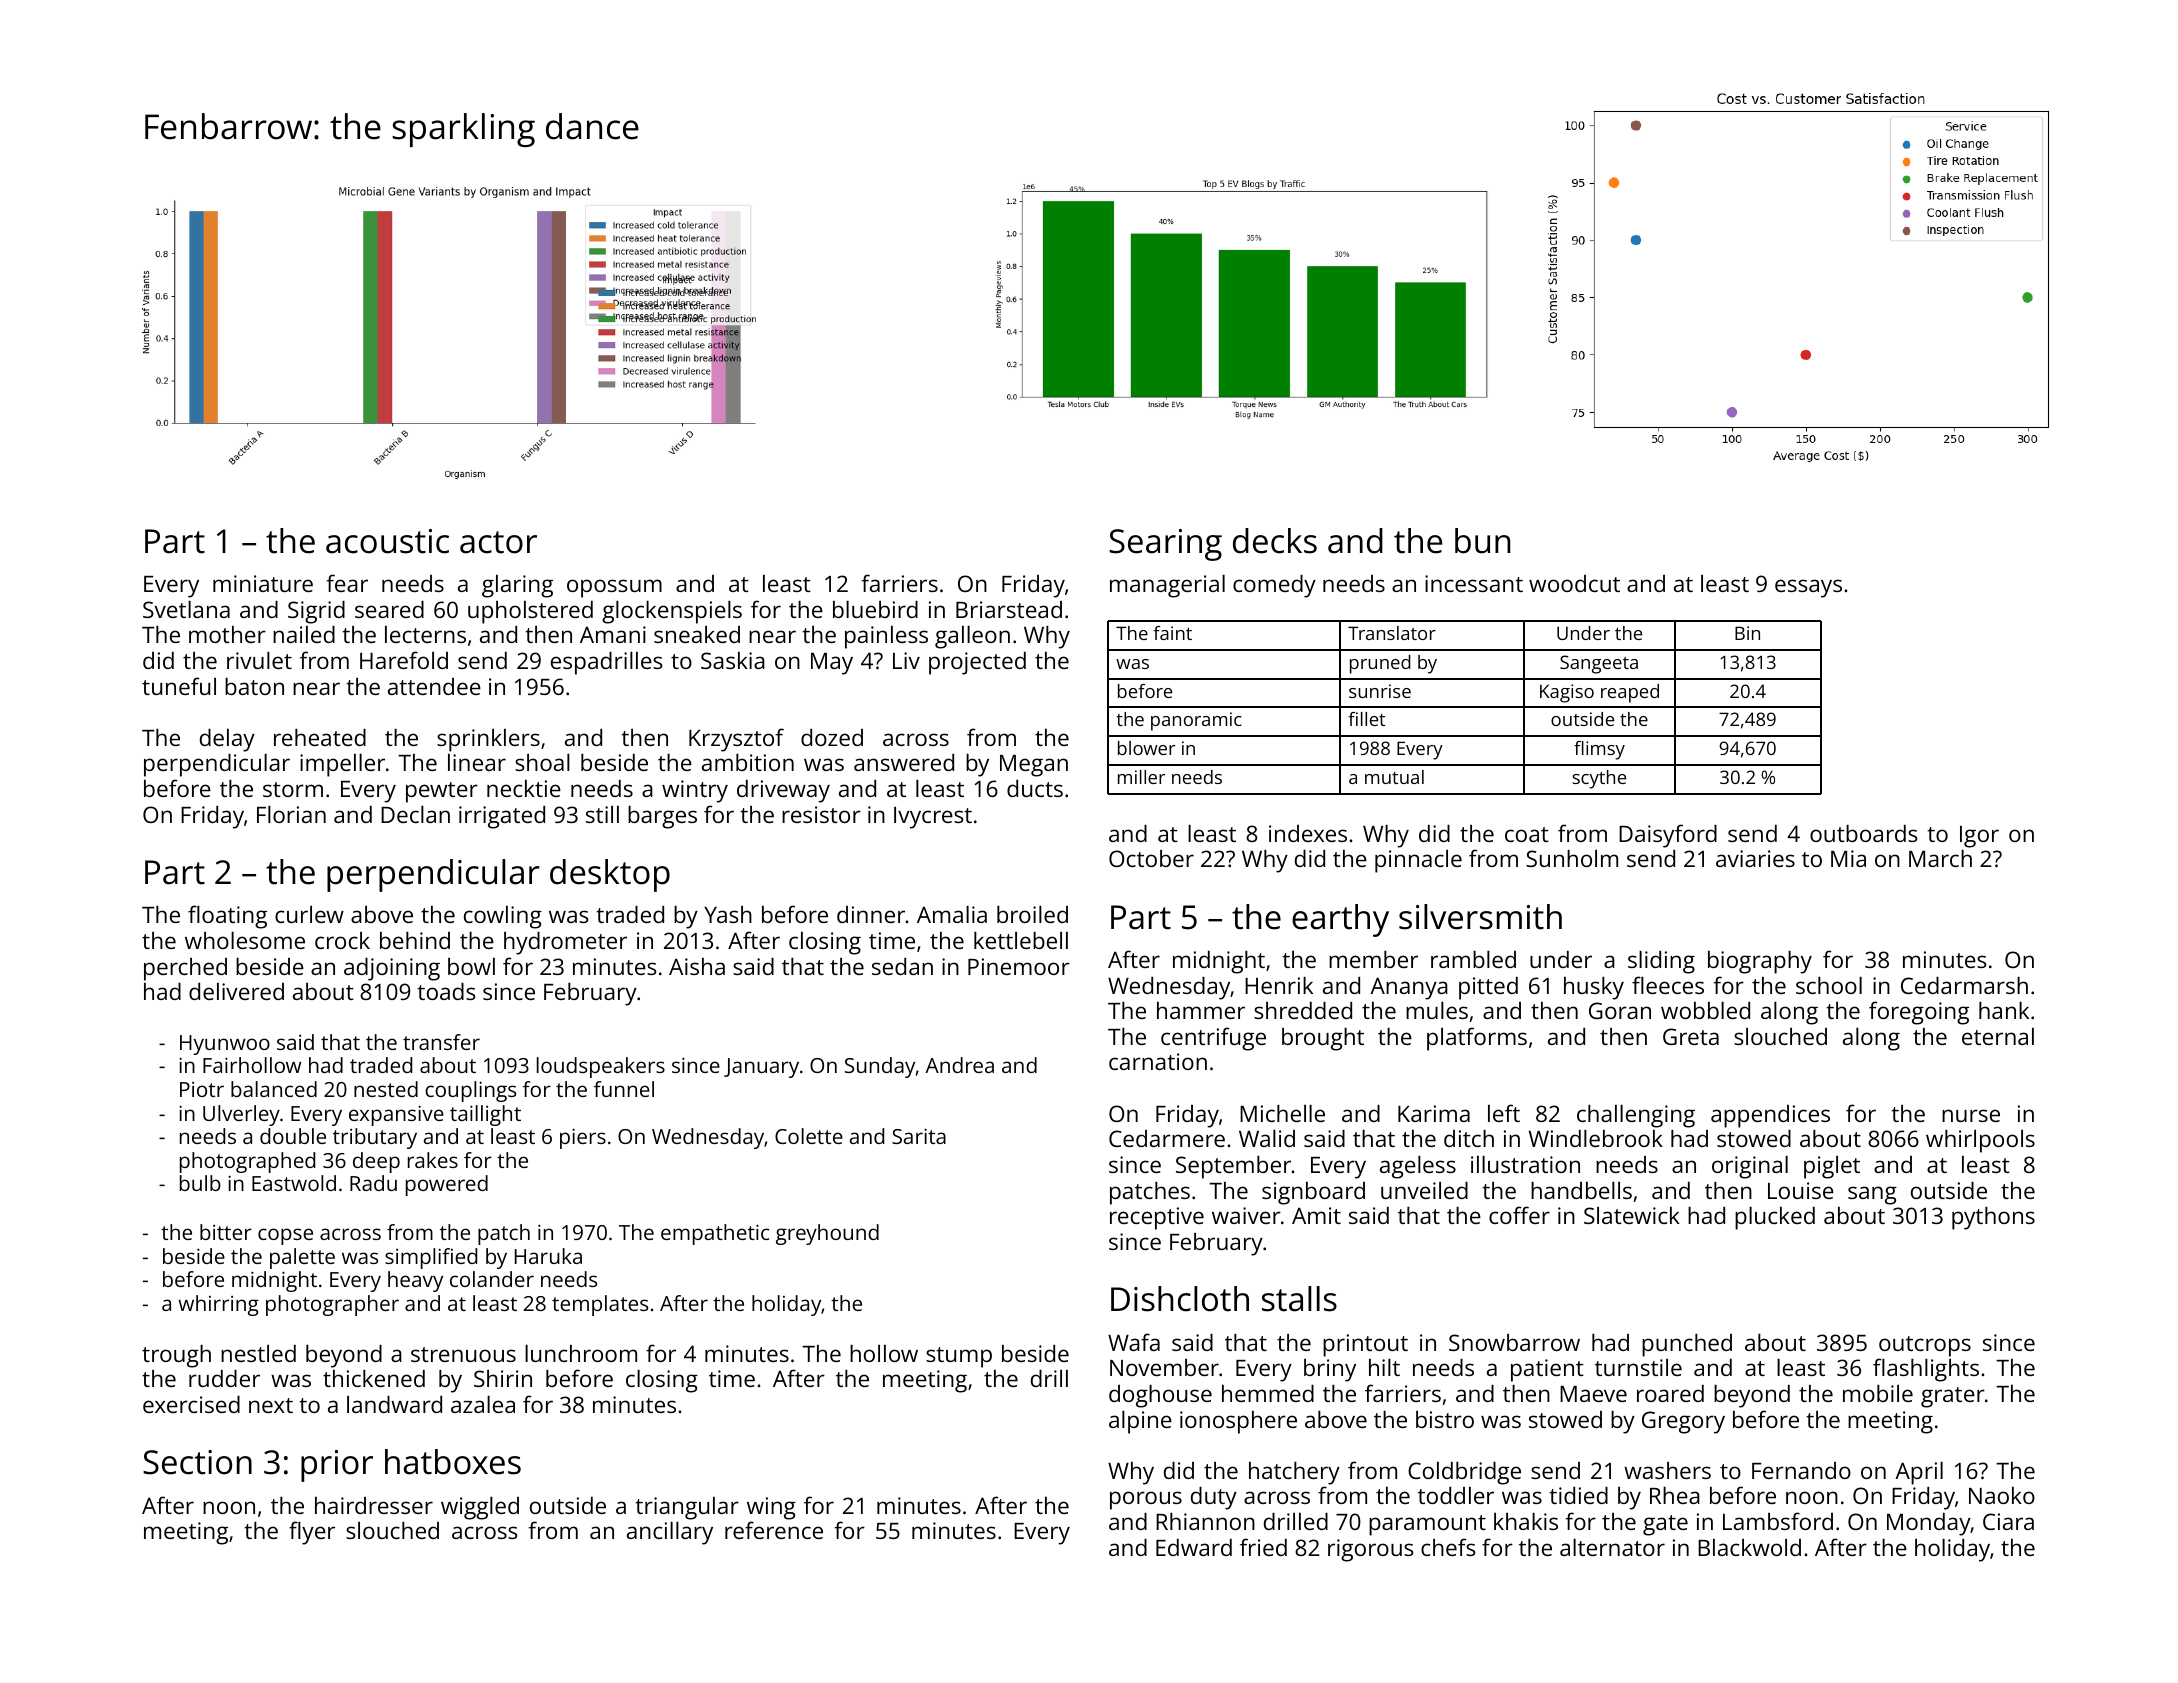  What do you see at coordinates (312, 1533) in the screenshot?
I see `flyer` at bounding box center [312, 1533].
